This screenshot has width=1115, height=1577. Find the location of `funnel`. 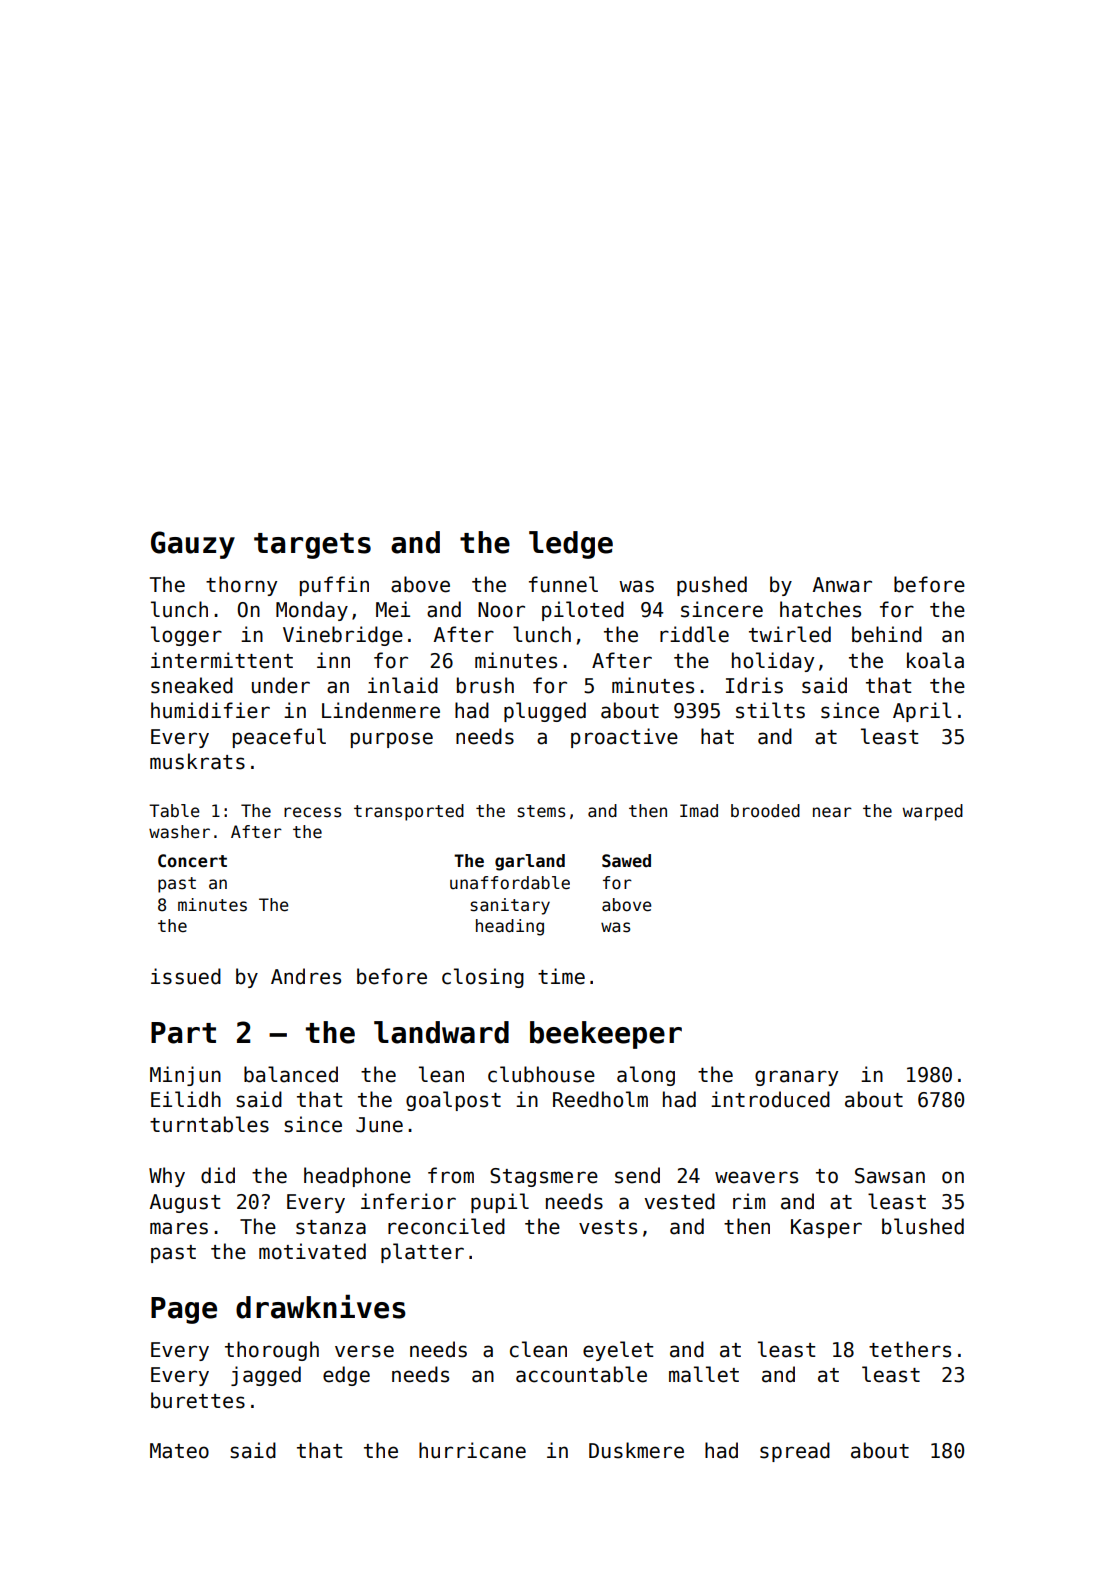

funnel is located at coordinates (563, 584).
